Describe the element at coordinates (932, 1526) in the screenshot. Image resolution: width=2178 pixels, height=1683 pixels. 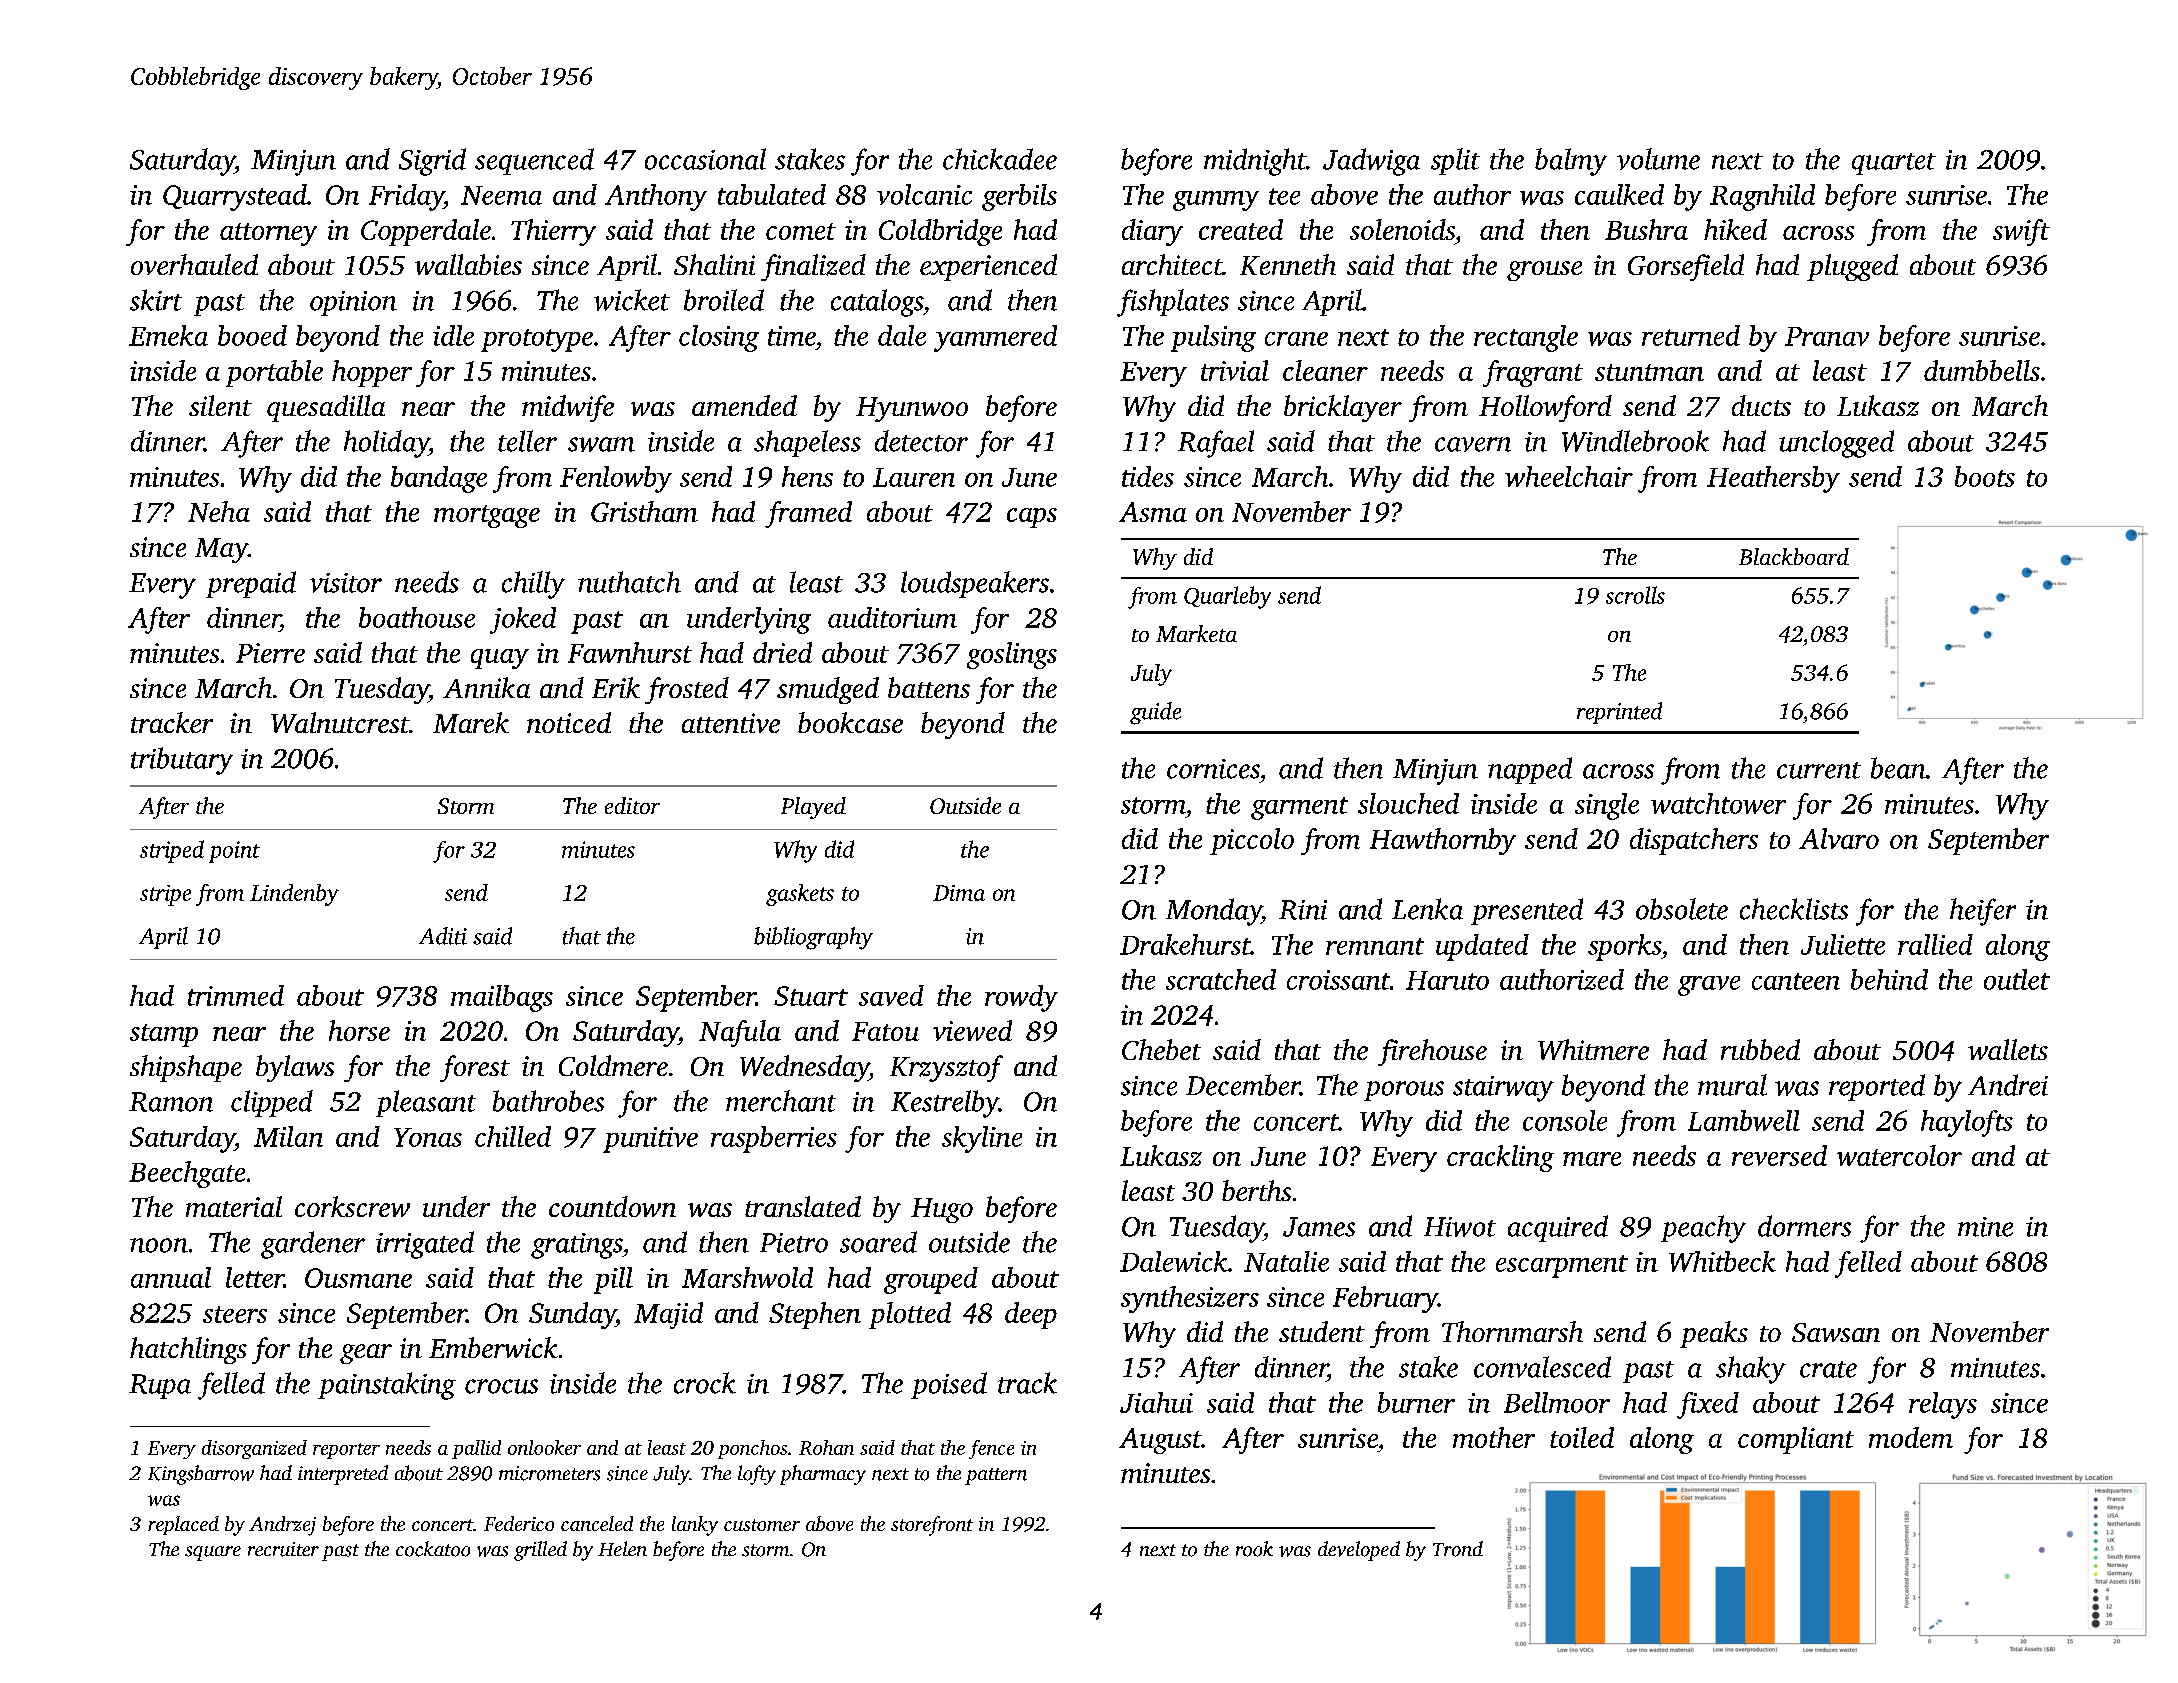
I see `storefront` at that location.
